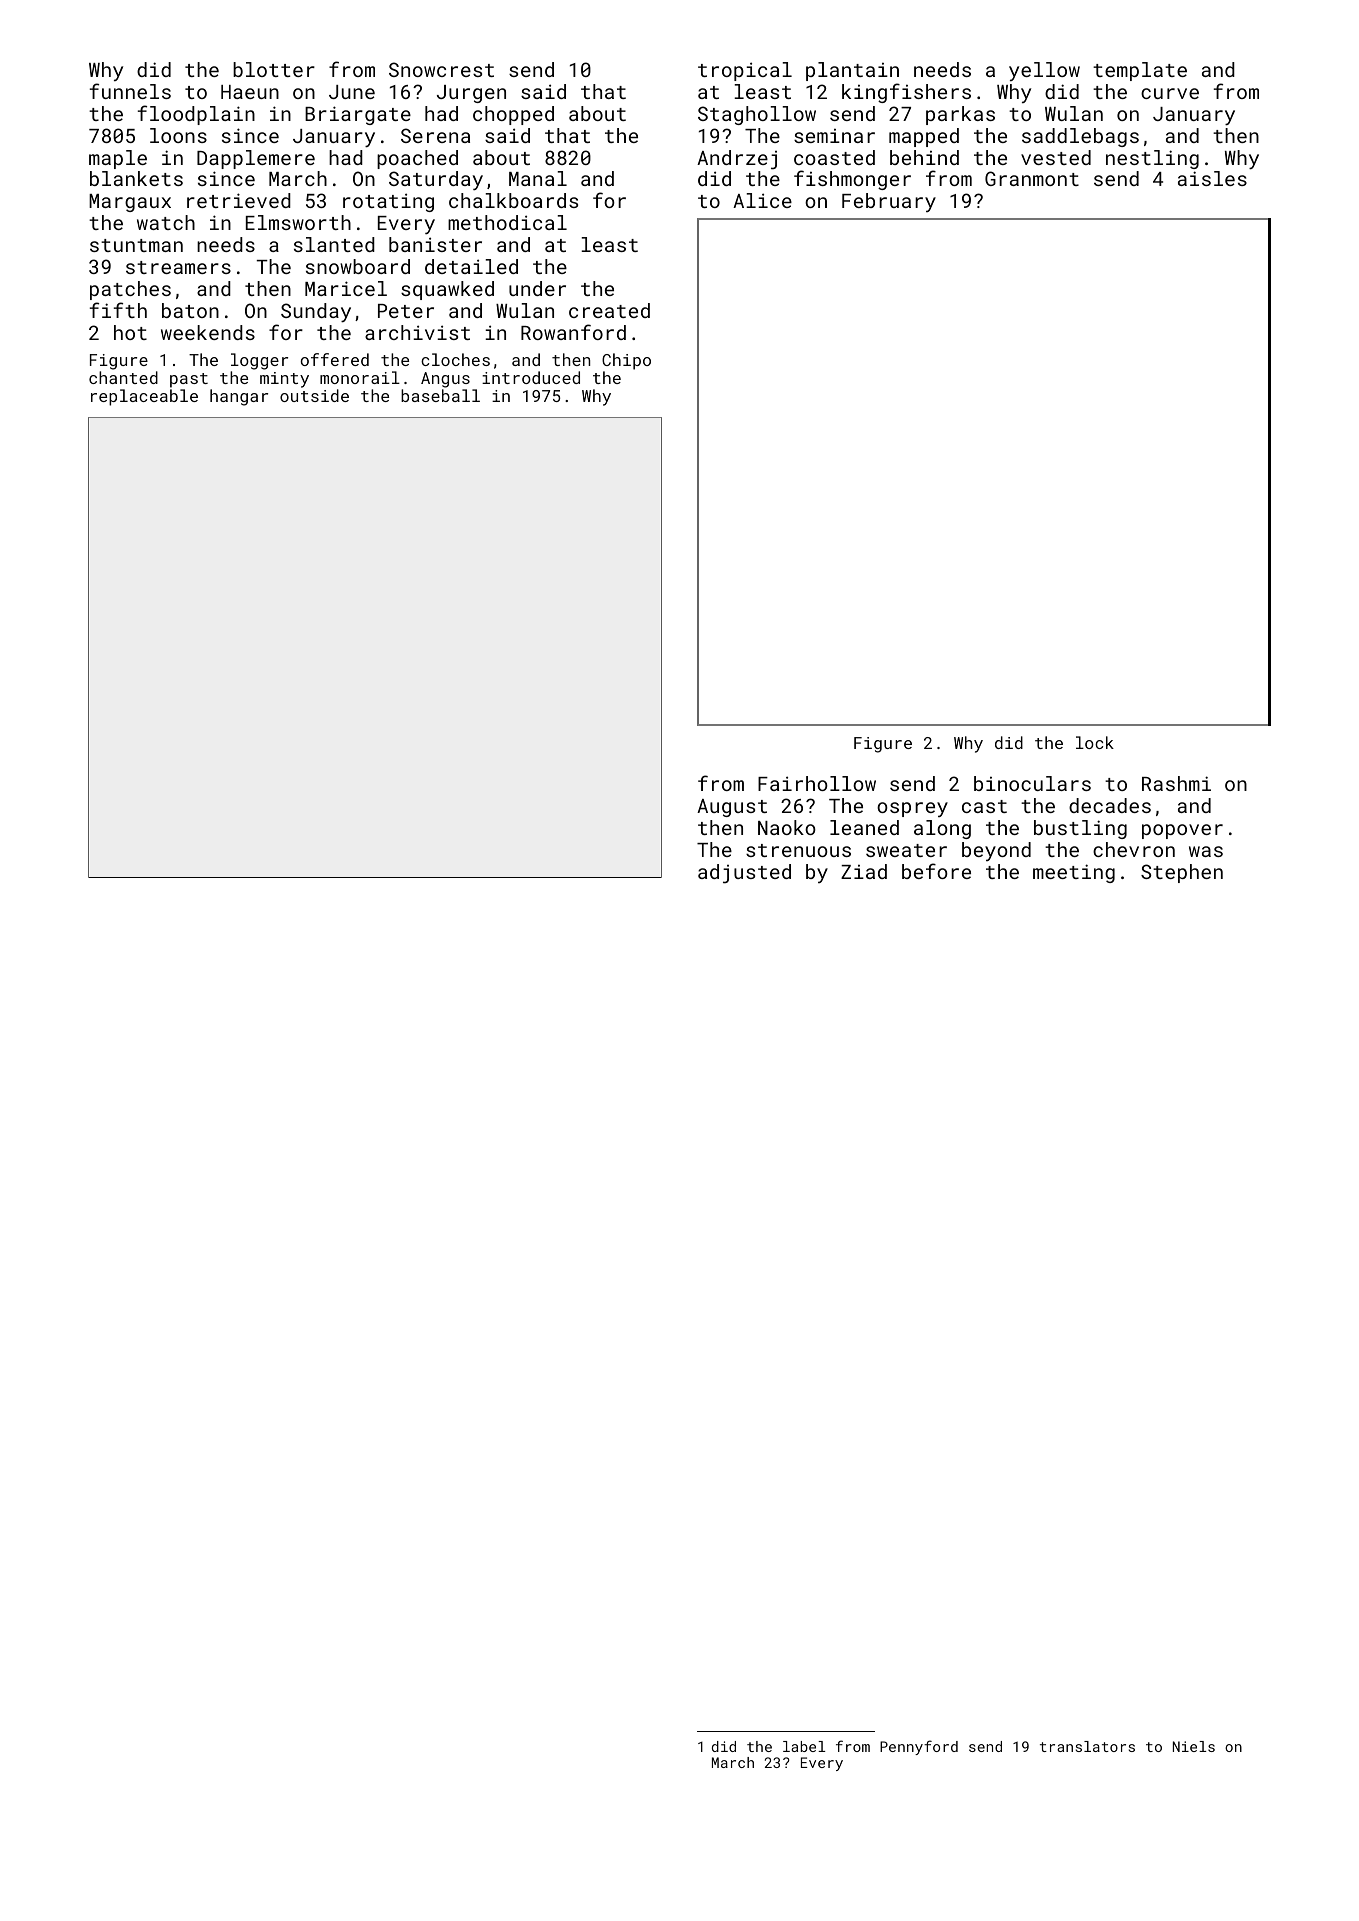 The height and width of the page is (1921, 1359). I want to click on Stephen, so click(1182, 873).
